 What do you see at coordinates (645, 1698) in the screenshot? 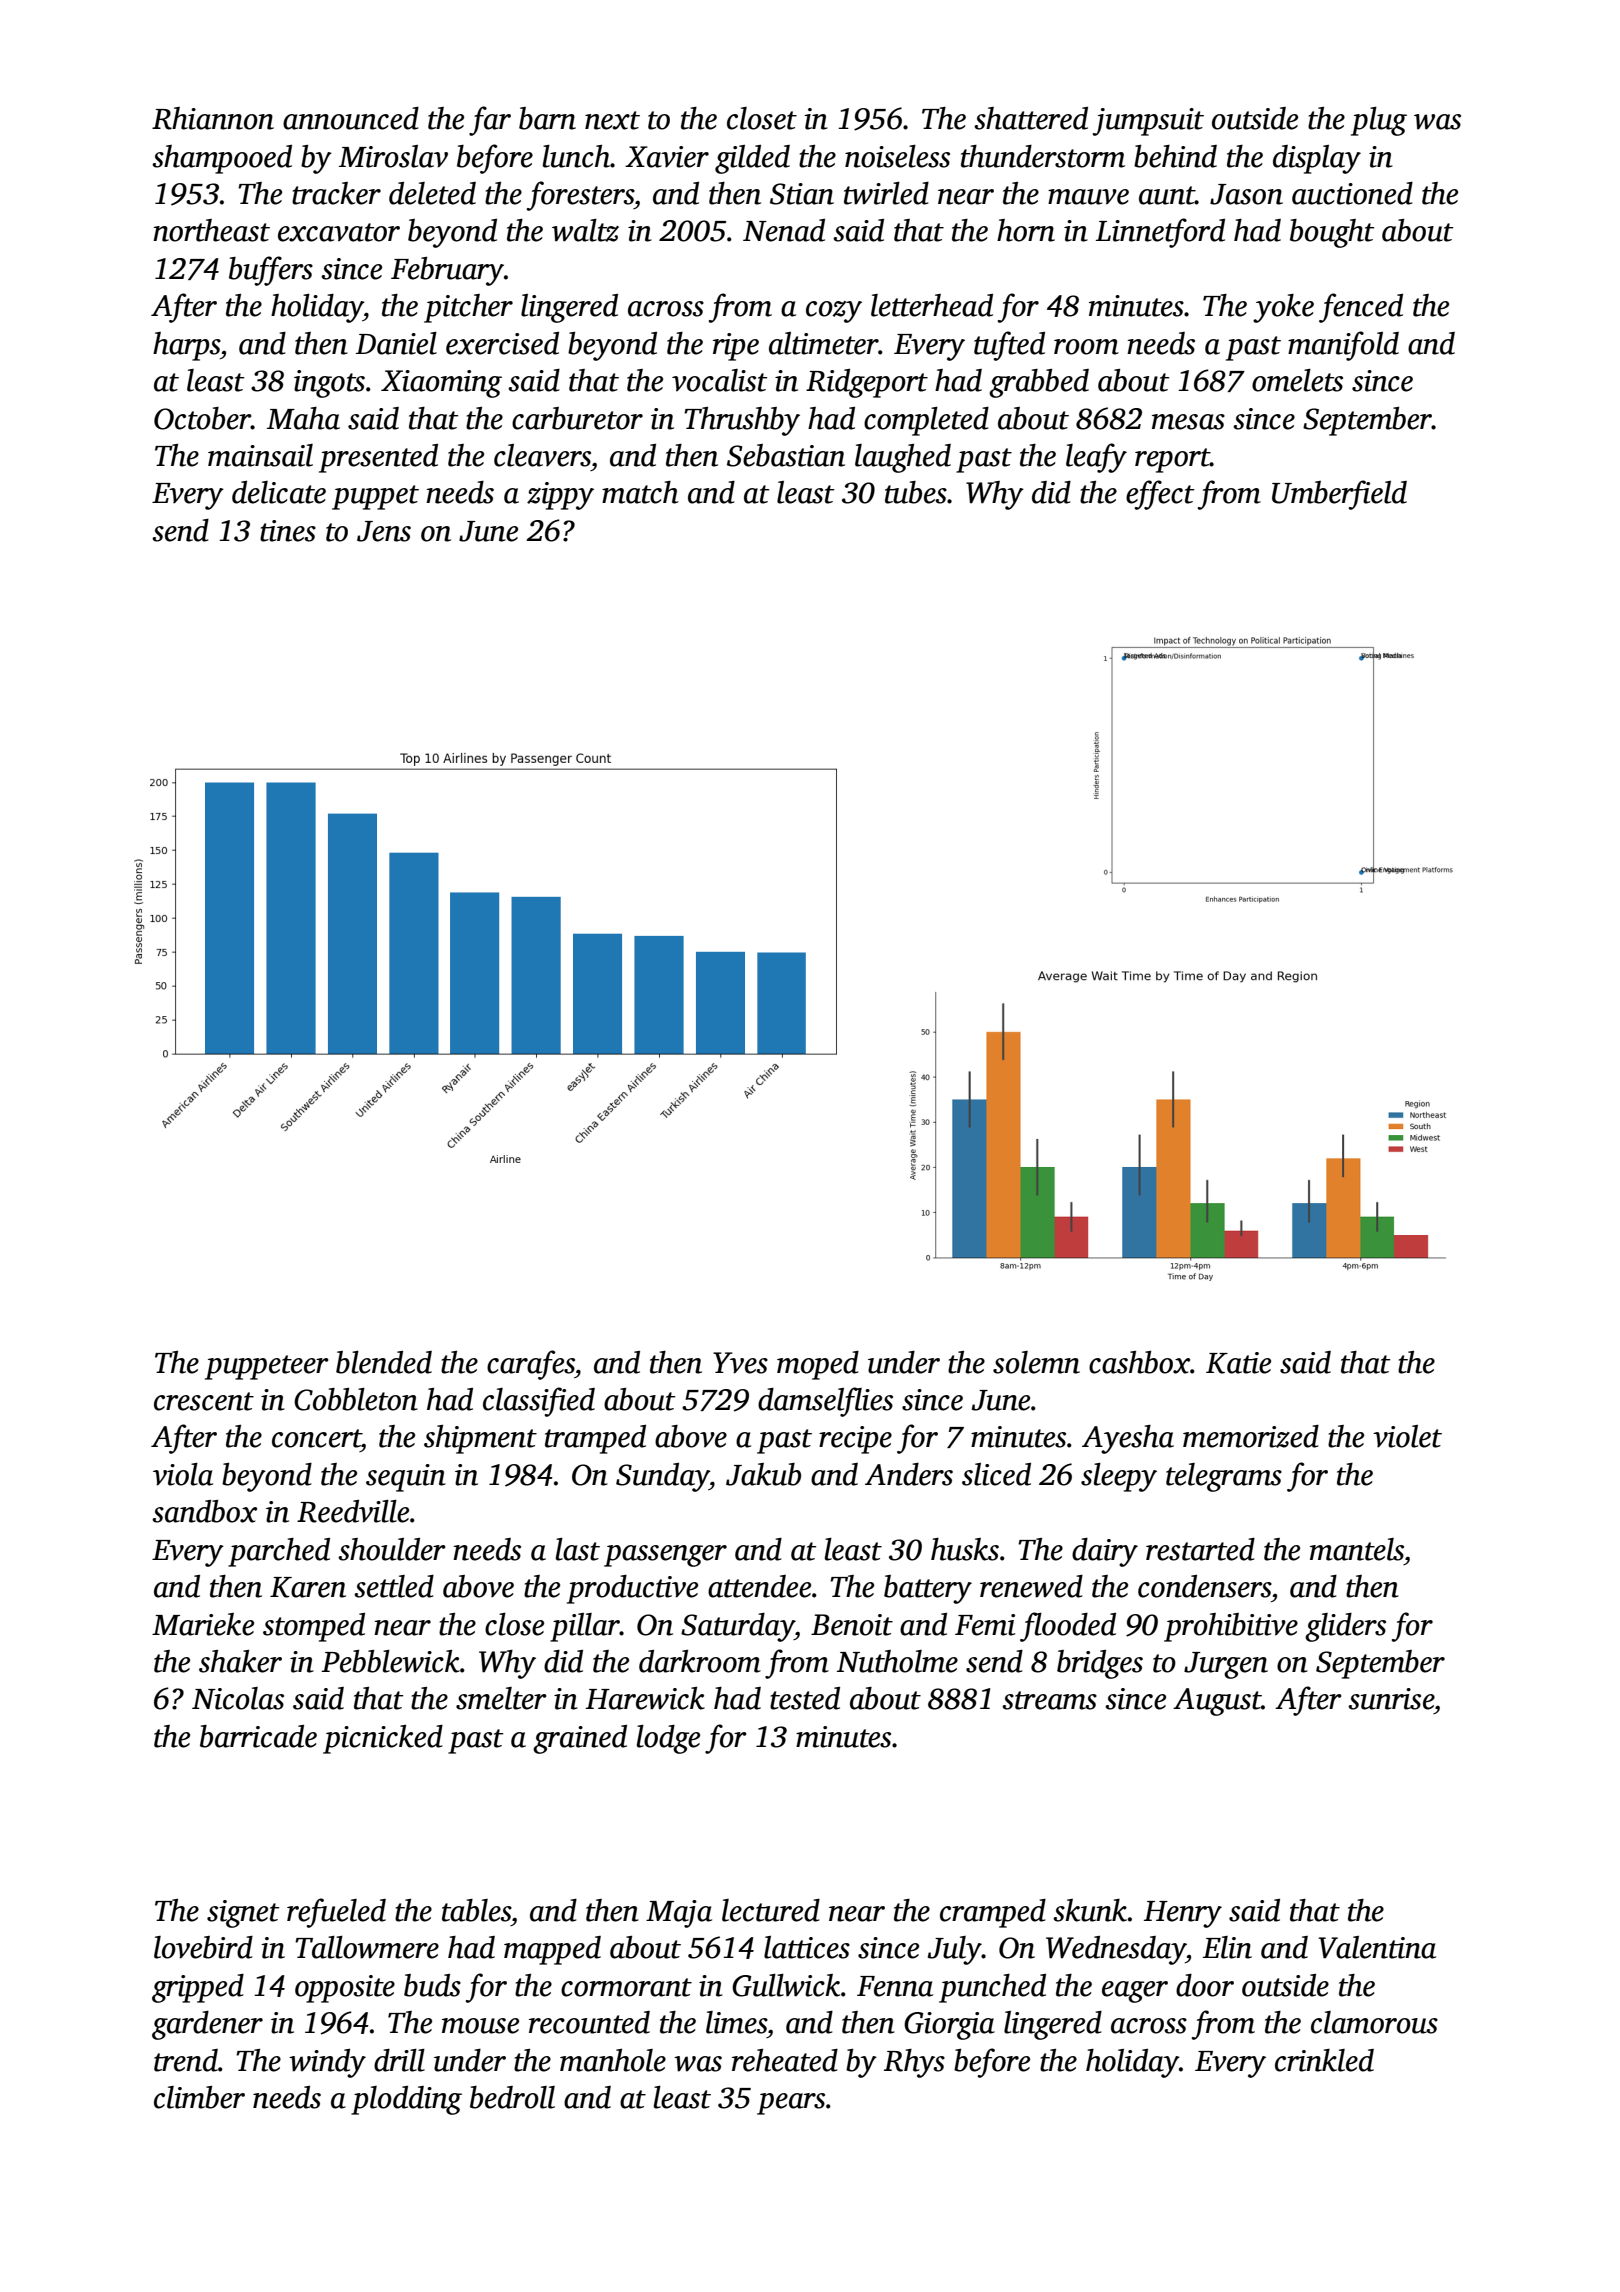
I see `Harewick` at bounding box center [645, 1698].
